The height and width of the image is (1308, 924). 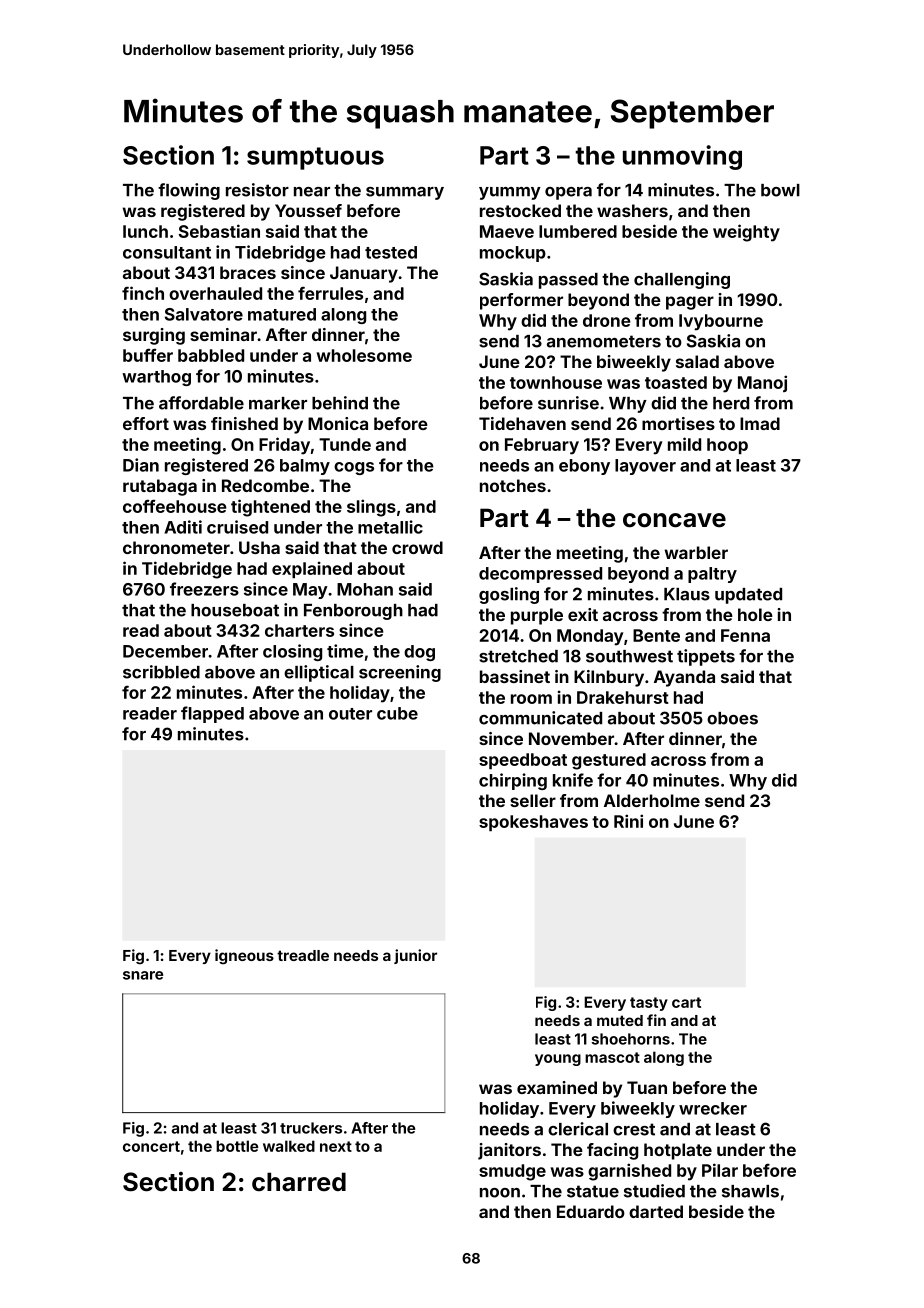 What do you see at coordinates (721, 322) in the image?
I see `Ivybourne` at bounding box center [721, 322].
